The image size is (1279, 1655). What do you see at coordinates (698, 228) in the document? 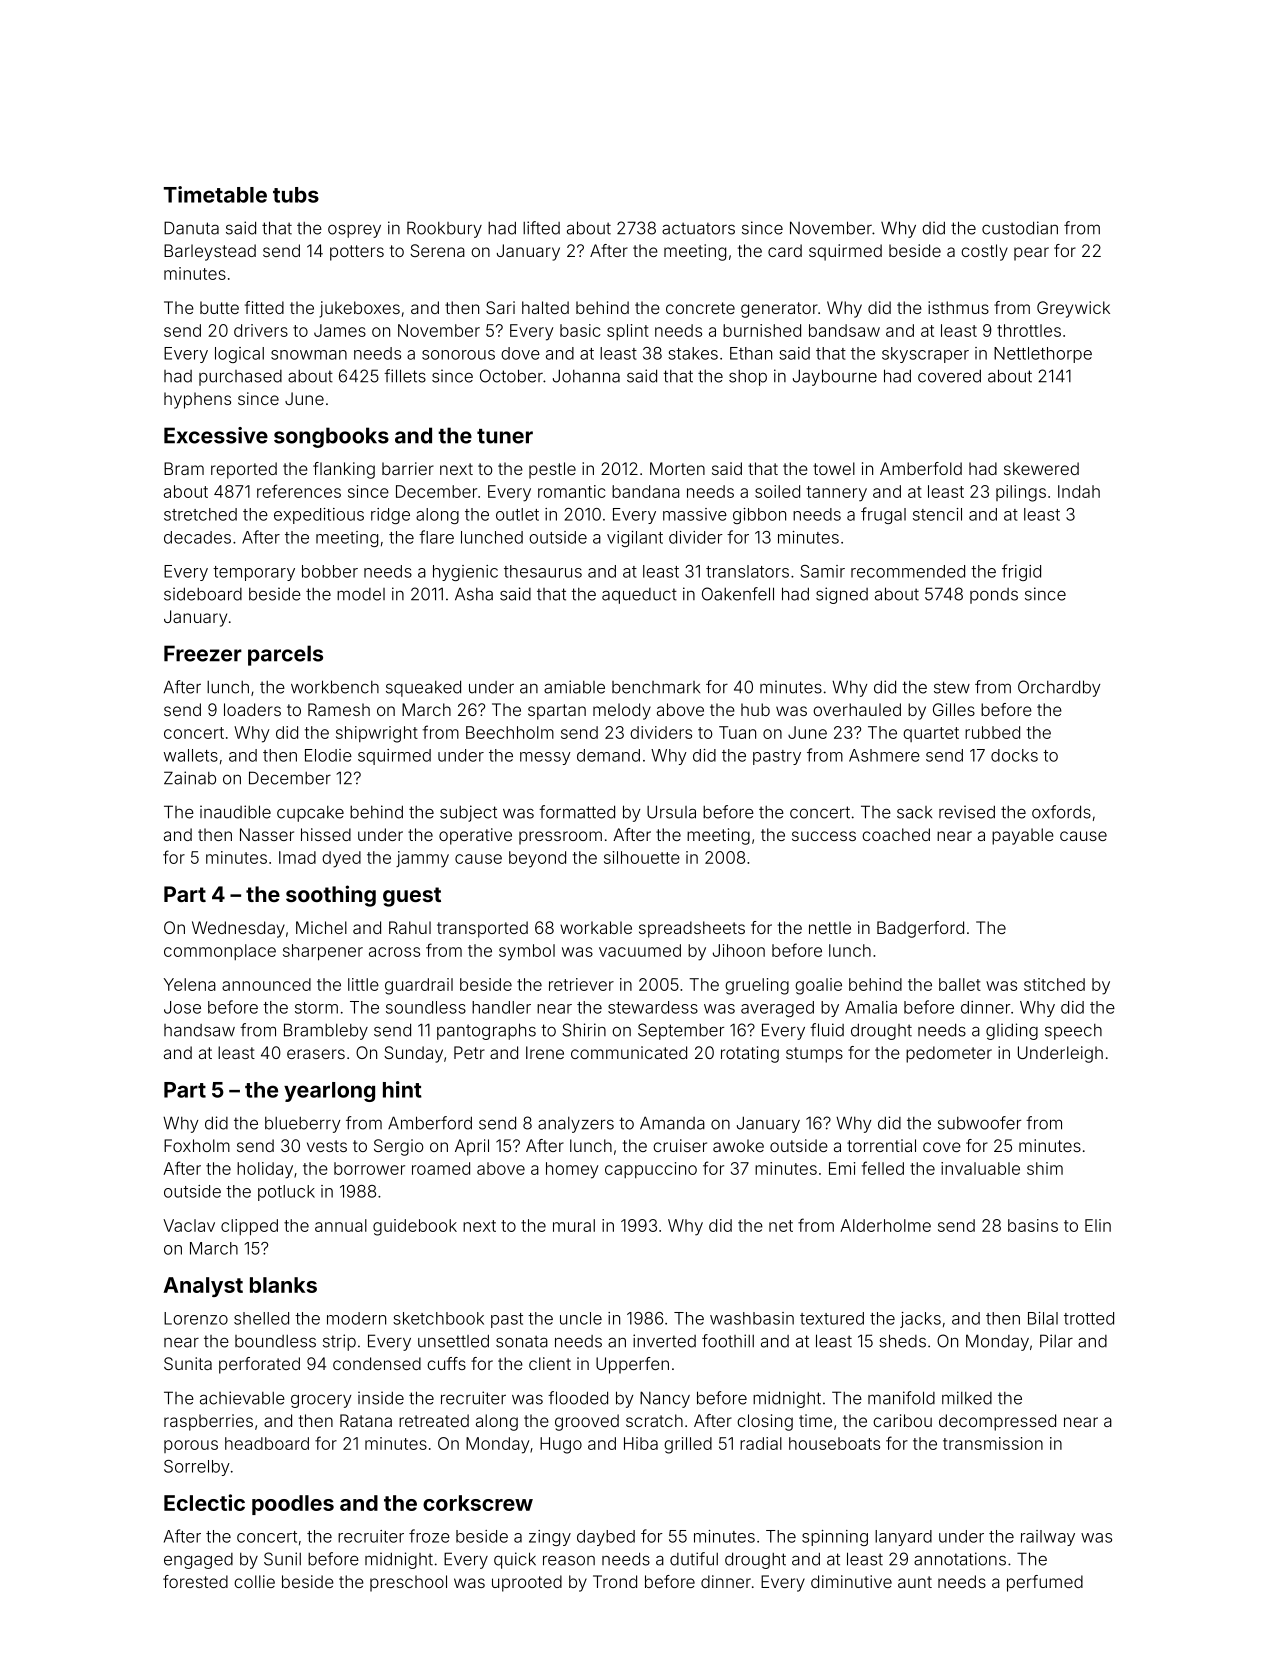
I see `actuators` at bounding box center [698, 228].
